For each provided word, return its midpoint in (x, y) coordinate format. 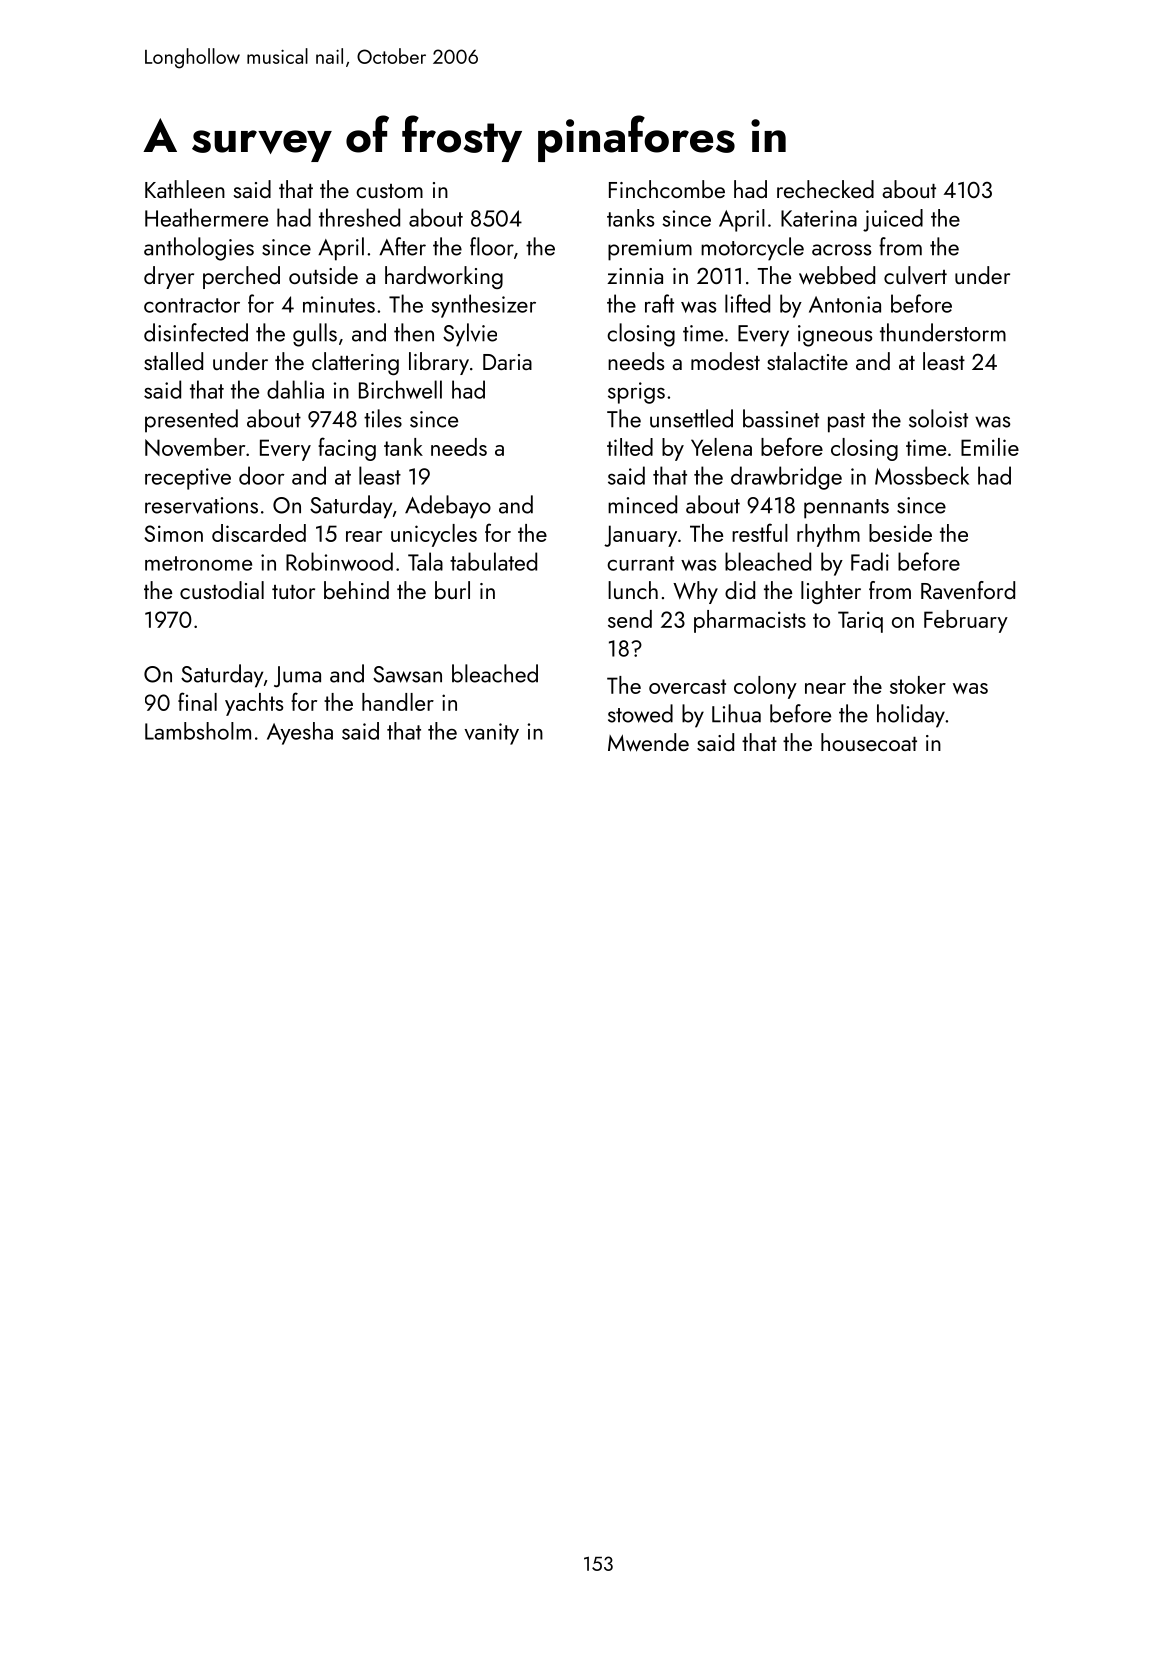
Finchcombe (667, 189)
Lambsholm (198, 731)
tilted (630, 447)
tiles (383, 418)
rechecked (825, 189)
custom (389, 191)
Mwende (648, 742)
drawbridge (786, 478)
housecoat (869, 742)
